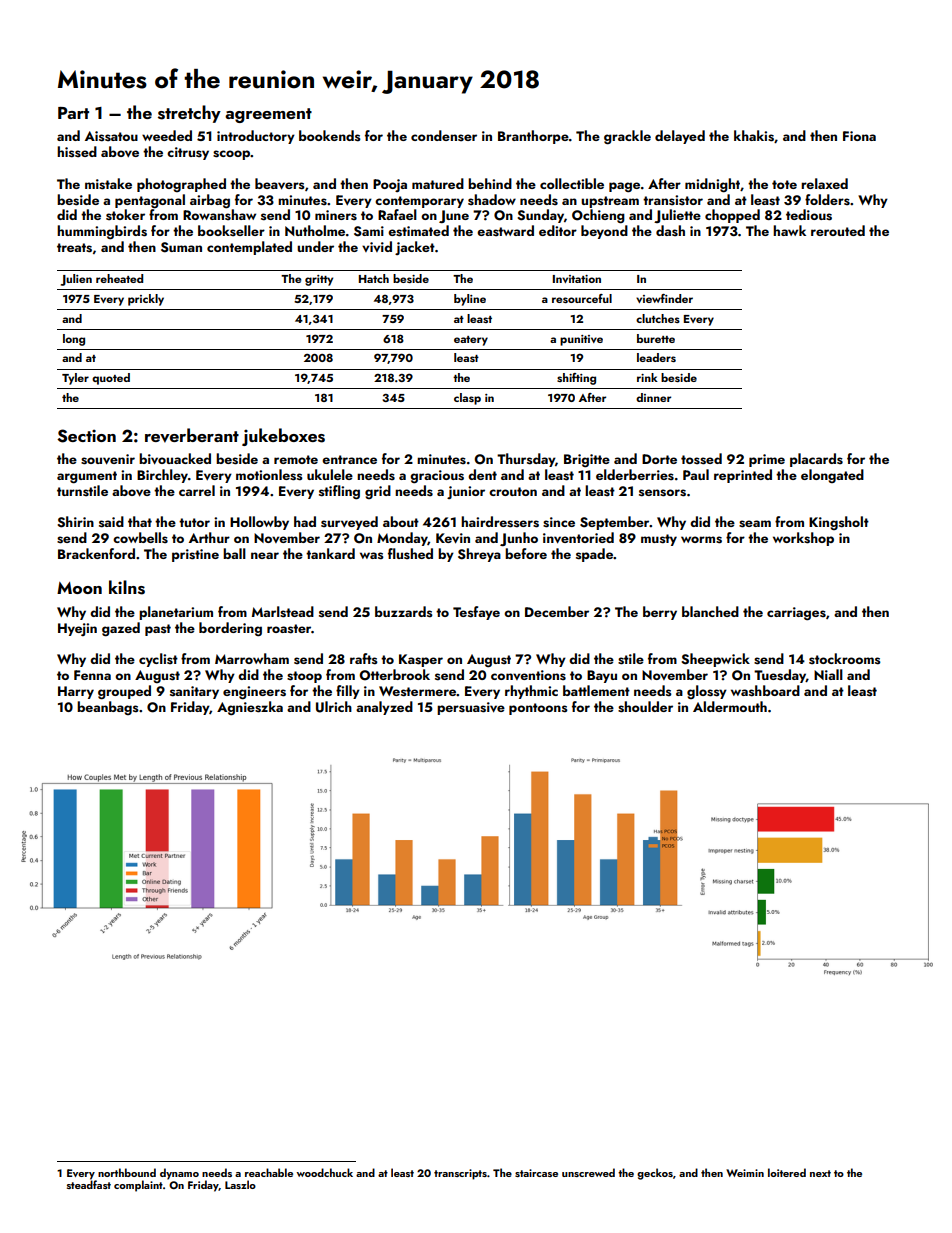 The image size is (952, 1233). Describe the element at coordinates (75, 522) in the page. I see `Shirin` at that location.
